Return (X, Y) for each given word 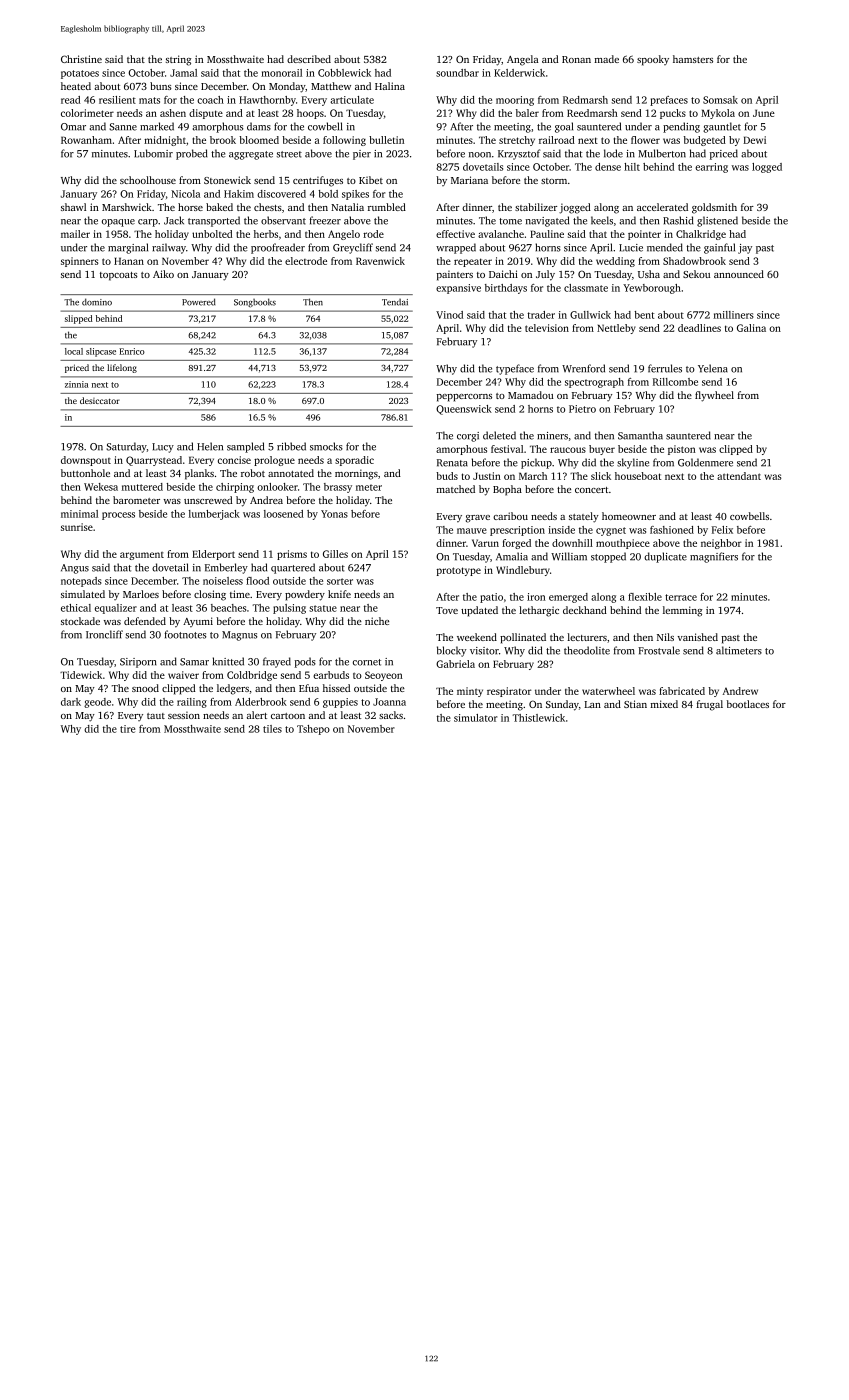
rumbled (387, 207)
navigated (547, 221)
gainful (719, 248)
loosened (283, 514)
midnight (165, 141)
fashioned (672, 530)
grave (478, 519)
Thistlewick (538, 718)
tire (127, 729)
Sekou (696, 274)
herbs (266, 234)
